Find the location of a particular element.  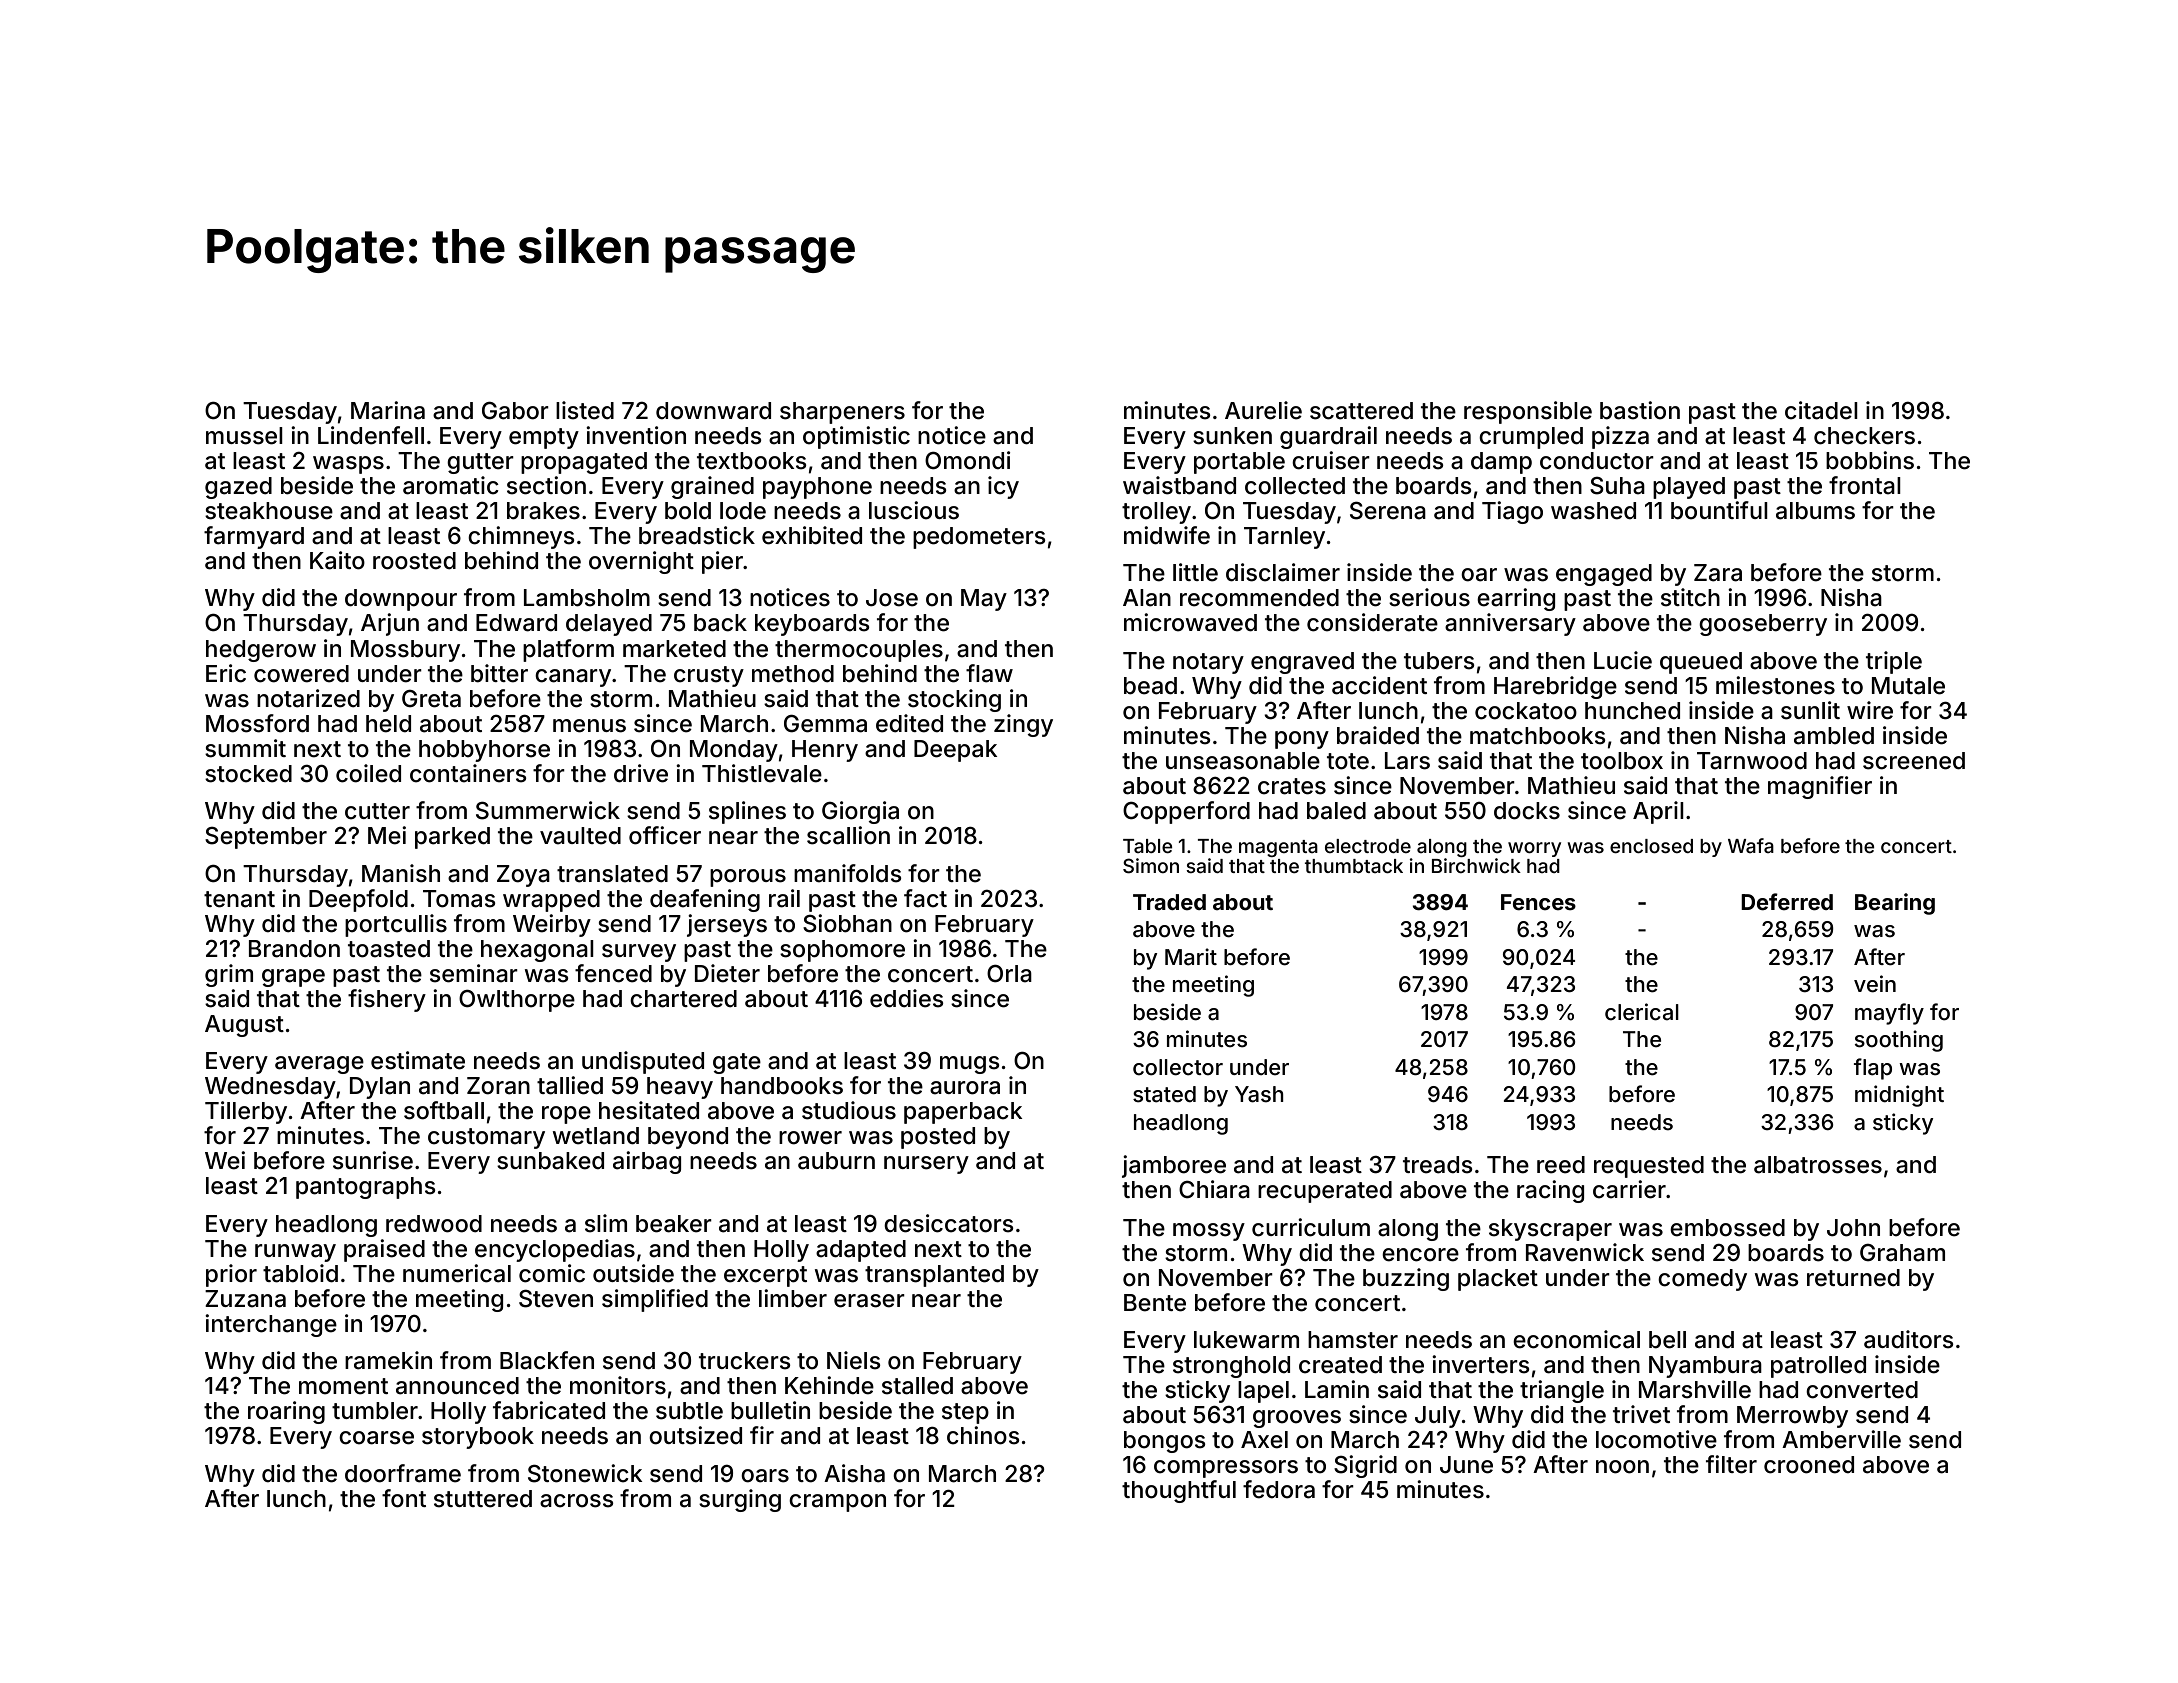

downpour is located at coordinates (401, 600).
